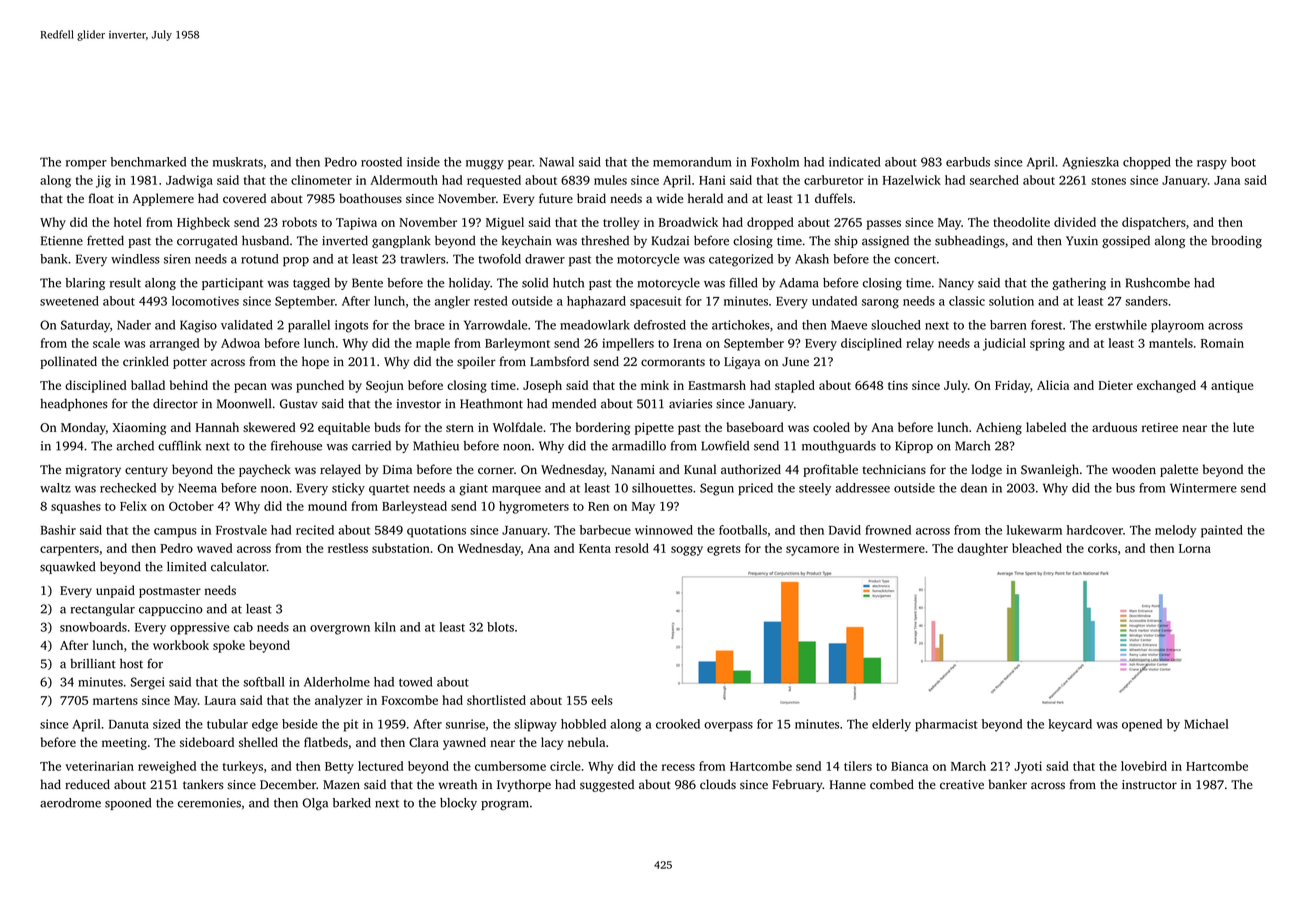  I want to click on daughter, so click(982, 549).
